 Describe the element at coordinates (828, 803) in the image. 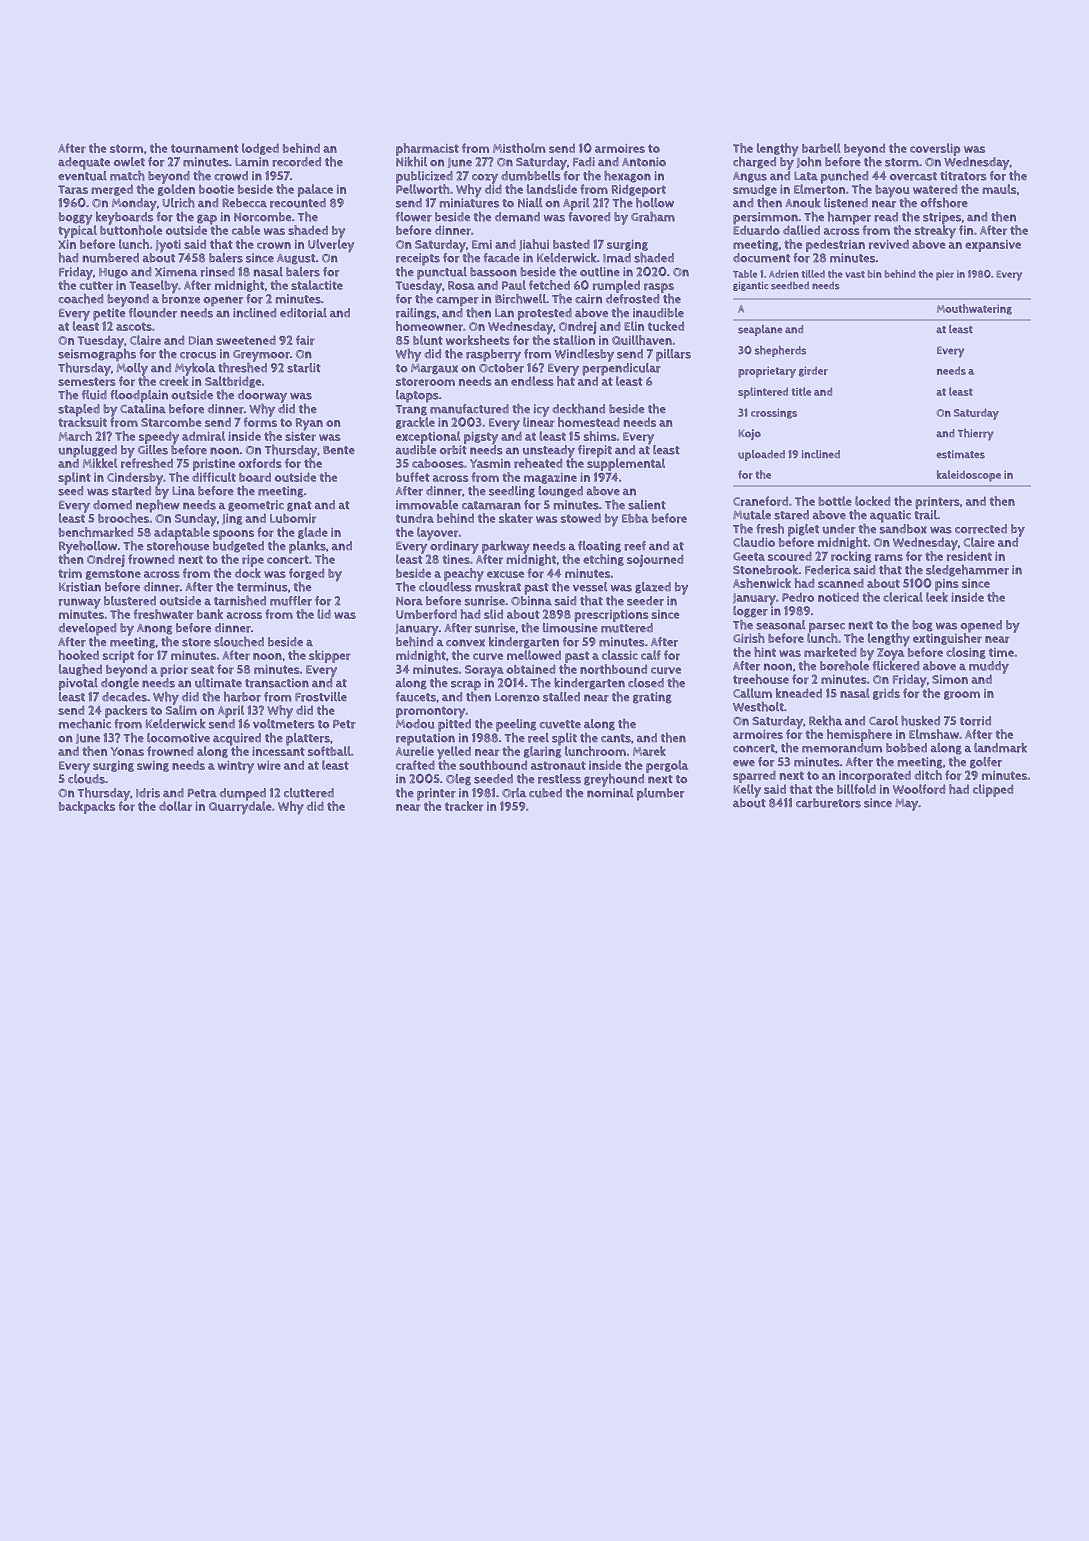

I see `carburetors` at that location.
